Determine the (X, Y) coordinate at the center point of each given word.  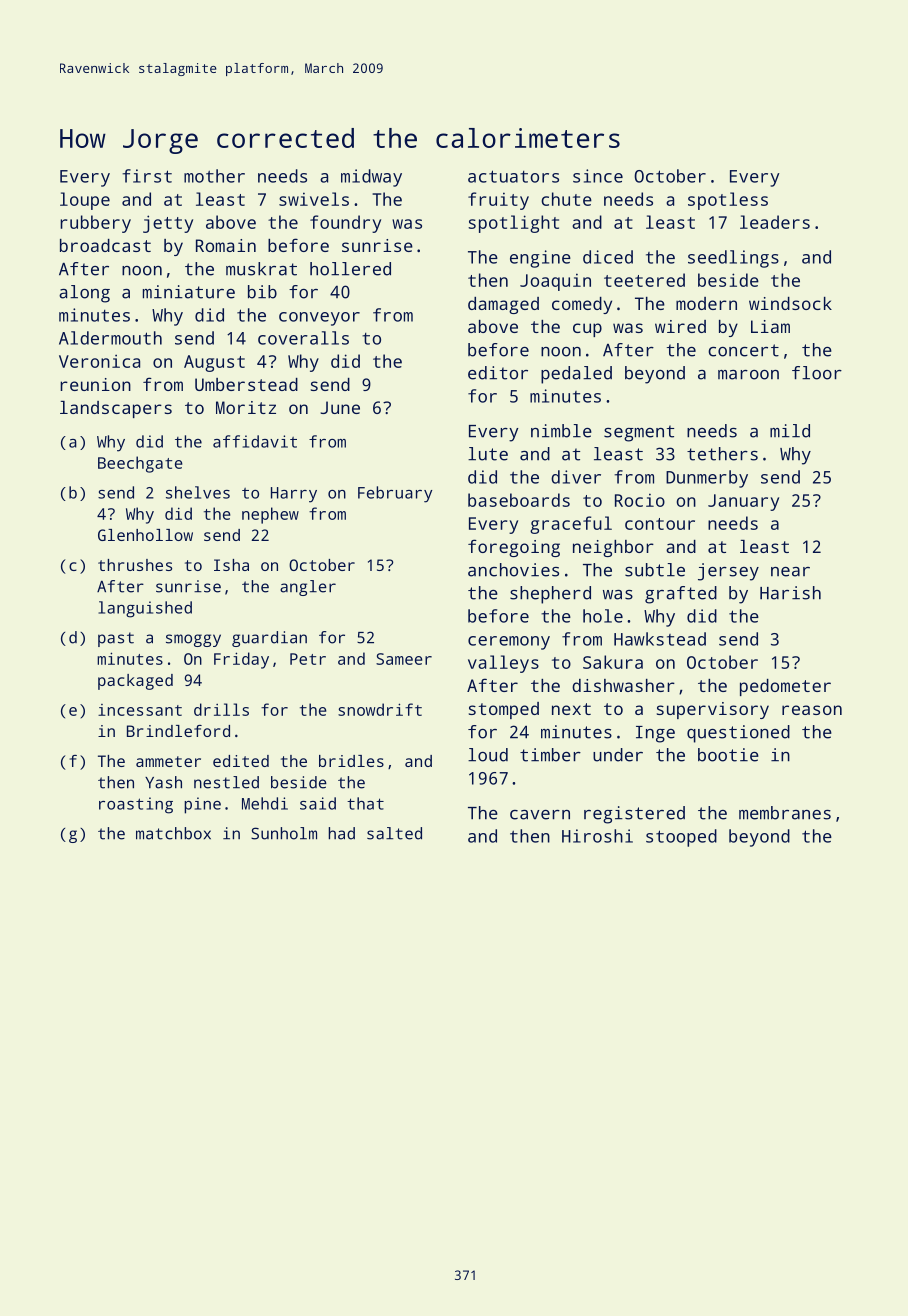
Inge (655, 734)
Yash (163, 782)
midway (371, 178)
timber (550, 755)
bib (262, 292)
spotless (728, 201)
